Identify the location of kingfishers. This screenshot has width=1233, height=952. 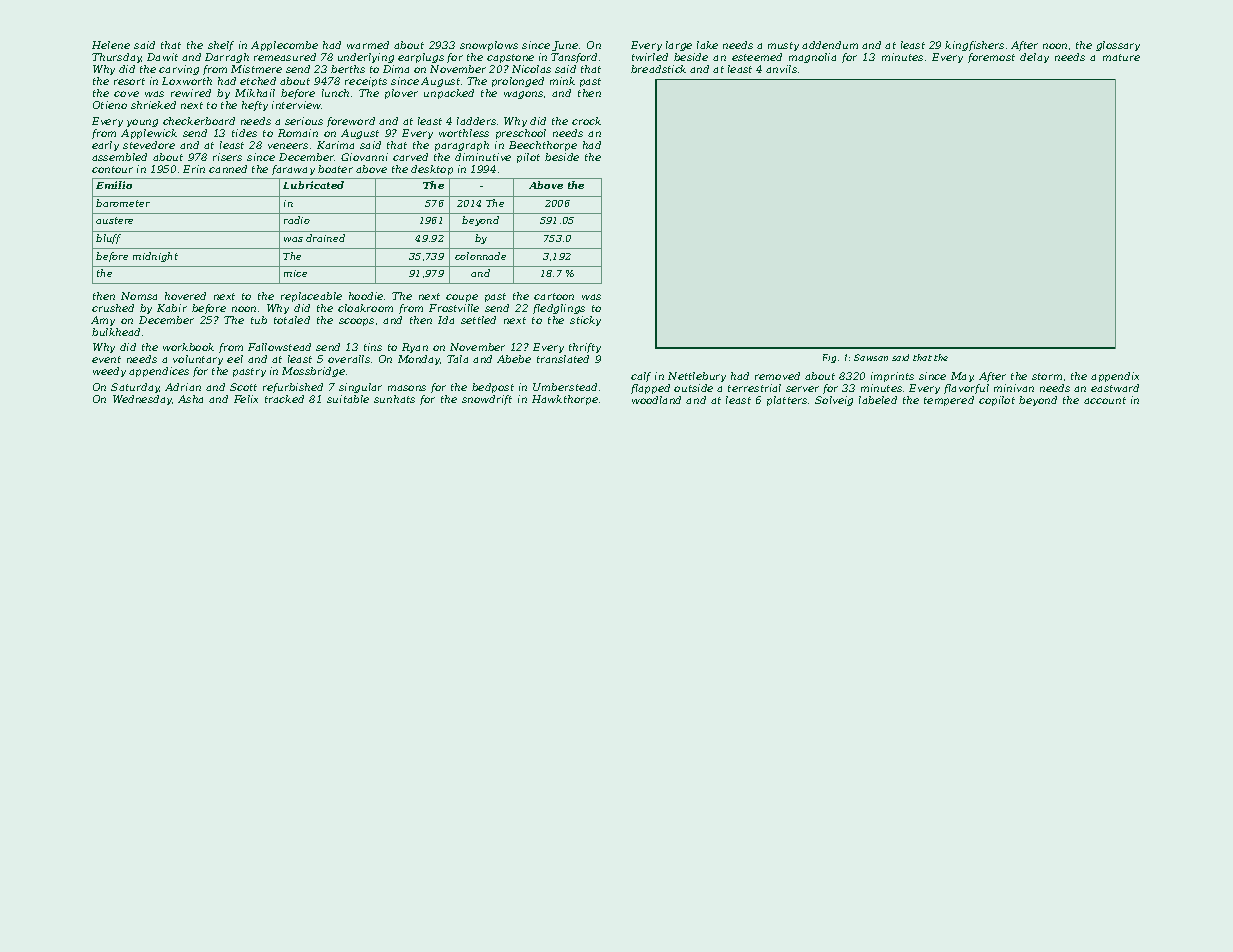
(974, 46).
